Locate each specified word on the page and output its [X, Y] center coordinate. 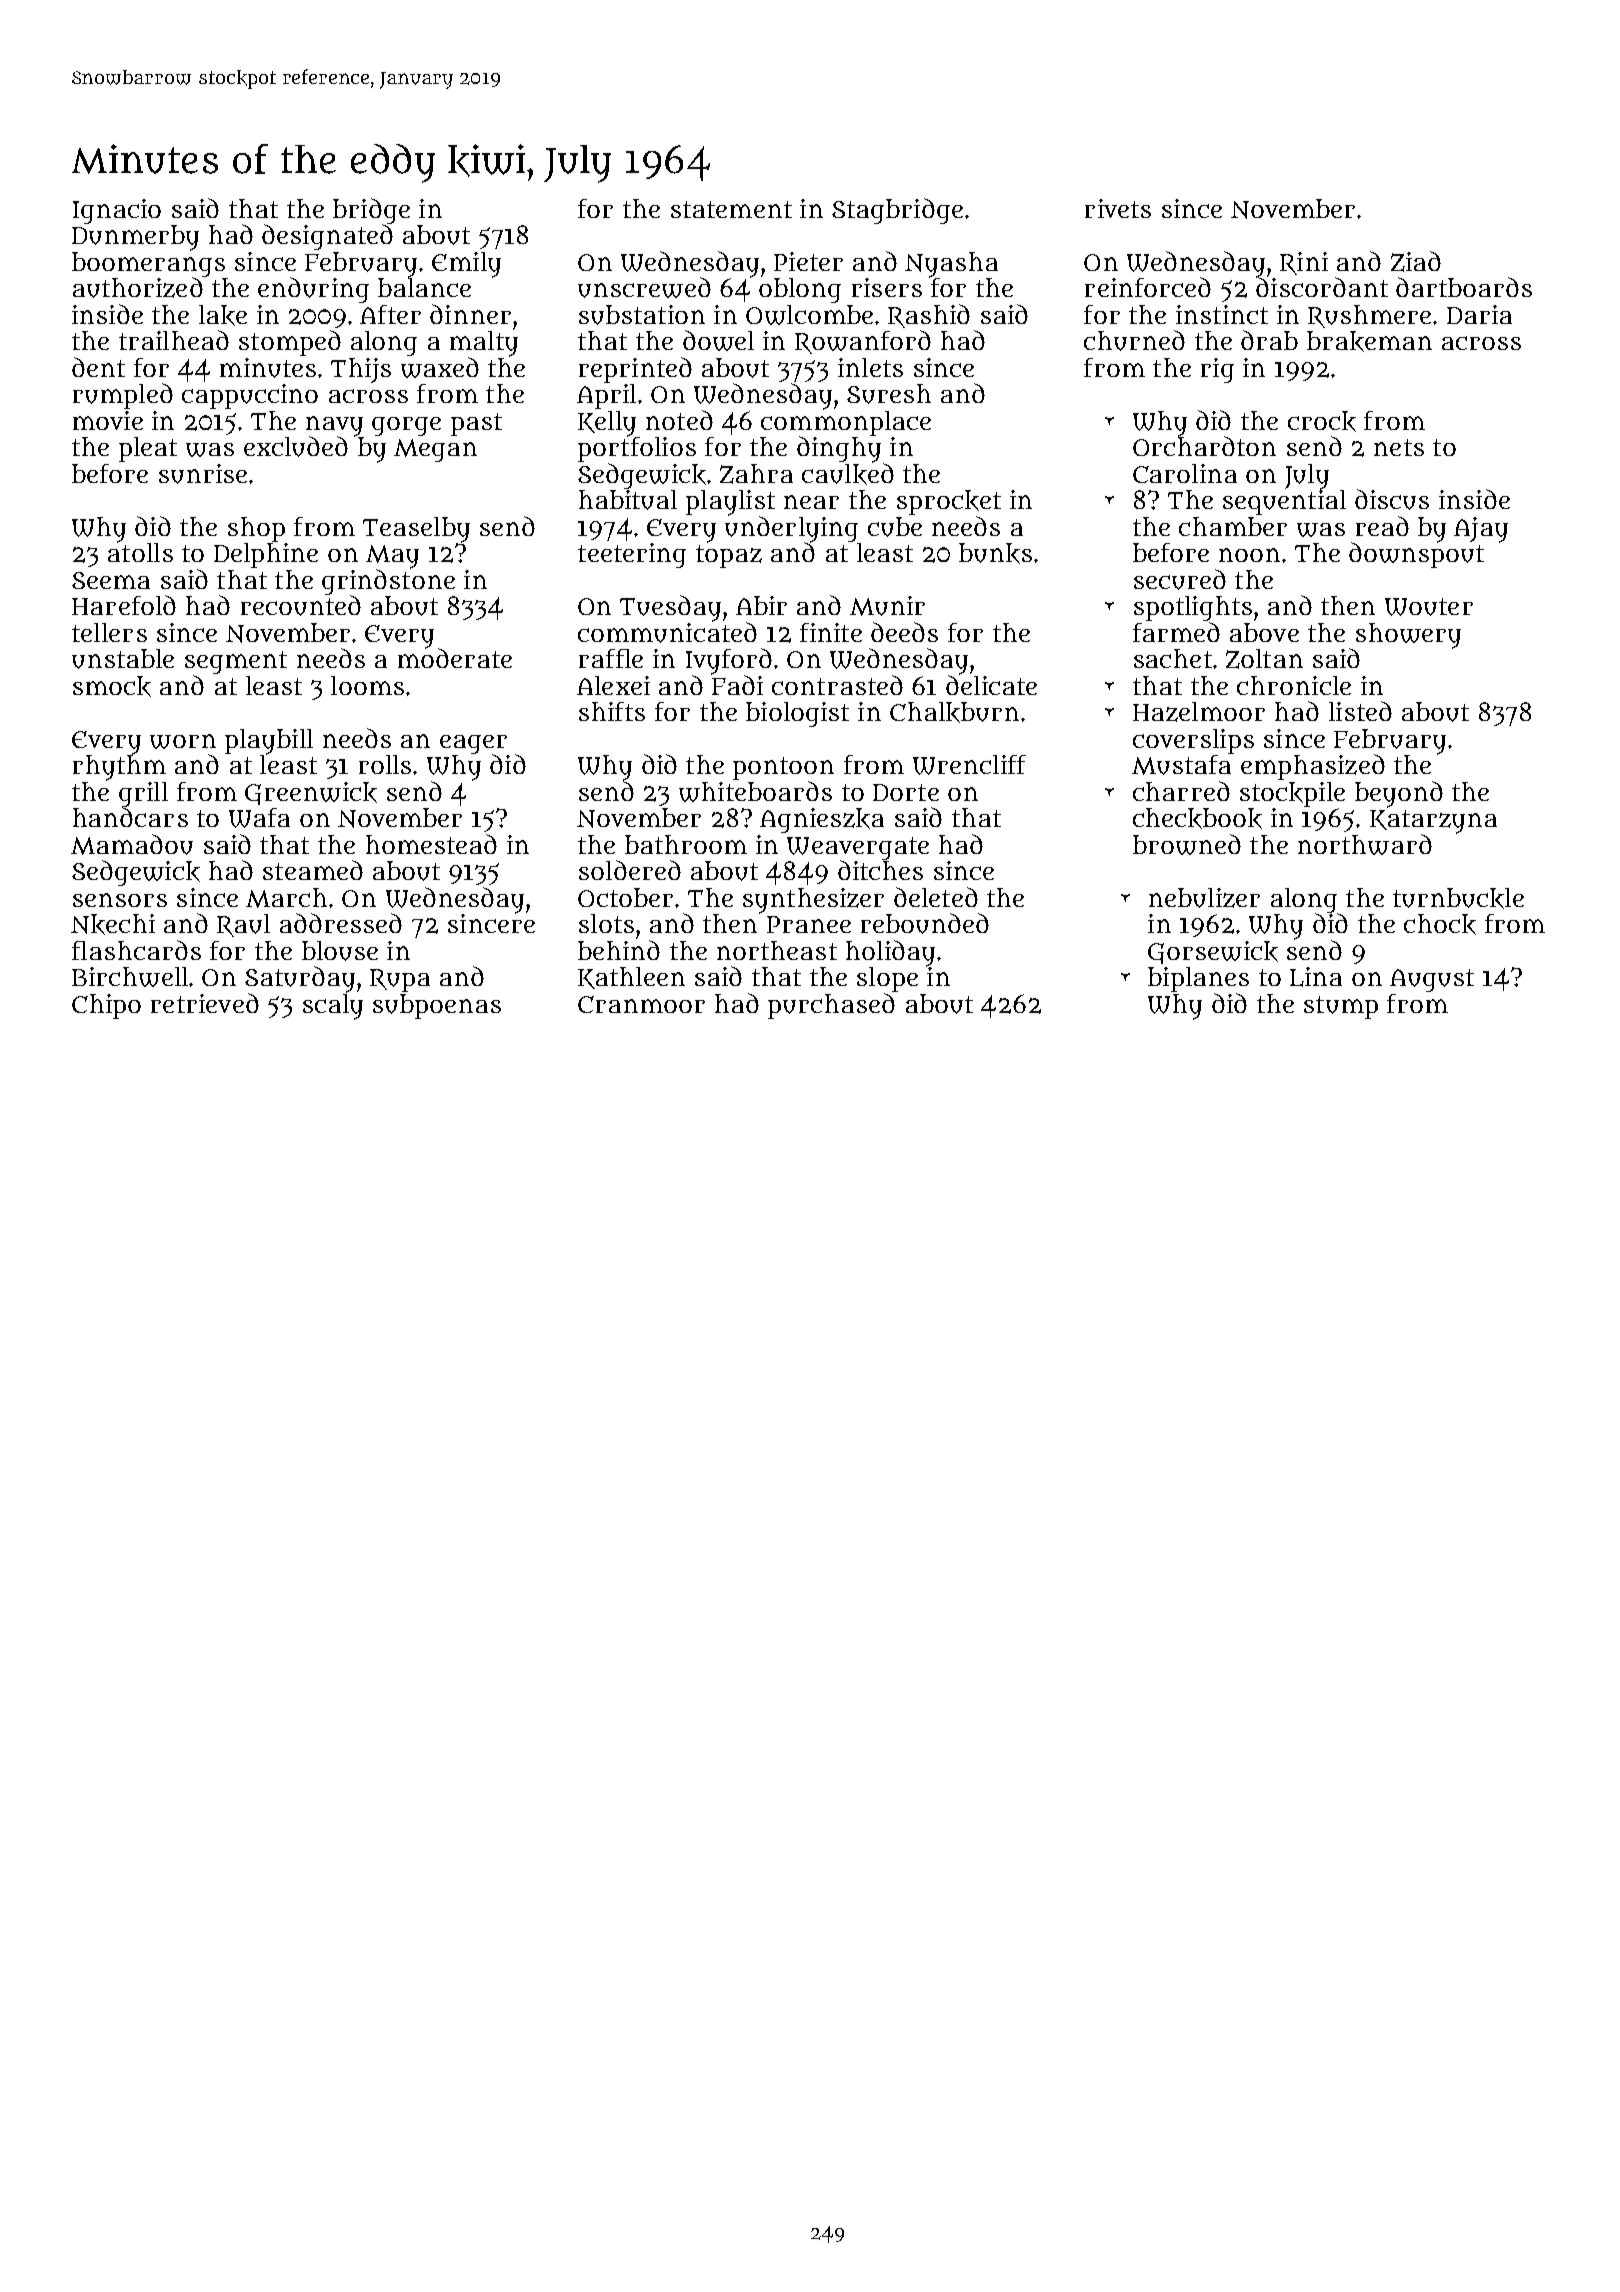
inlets [870, 367]
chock [1440, 924]
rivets [1118, 208]
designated [327, 237]
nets [1399, 447]
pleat [148, 449]
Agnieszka [822, 820]
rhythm [119, 768]
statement [731, 209]
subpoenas [437, 1006]
